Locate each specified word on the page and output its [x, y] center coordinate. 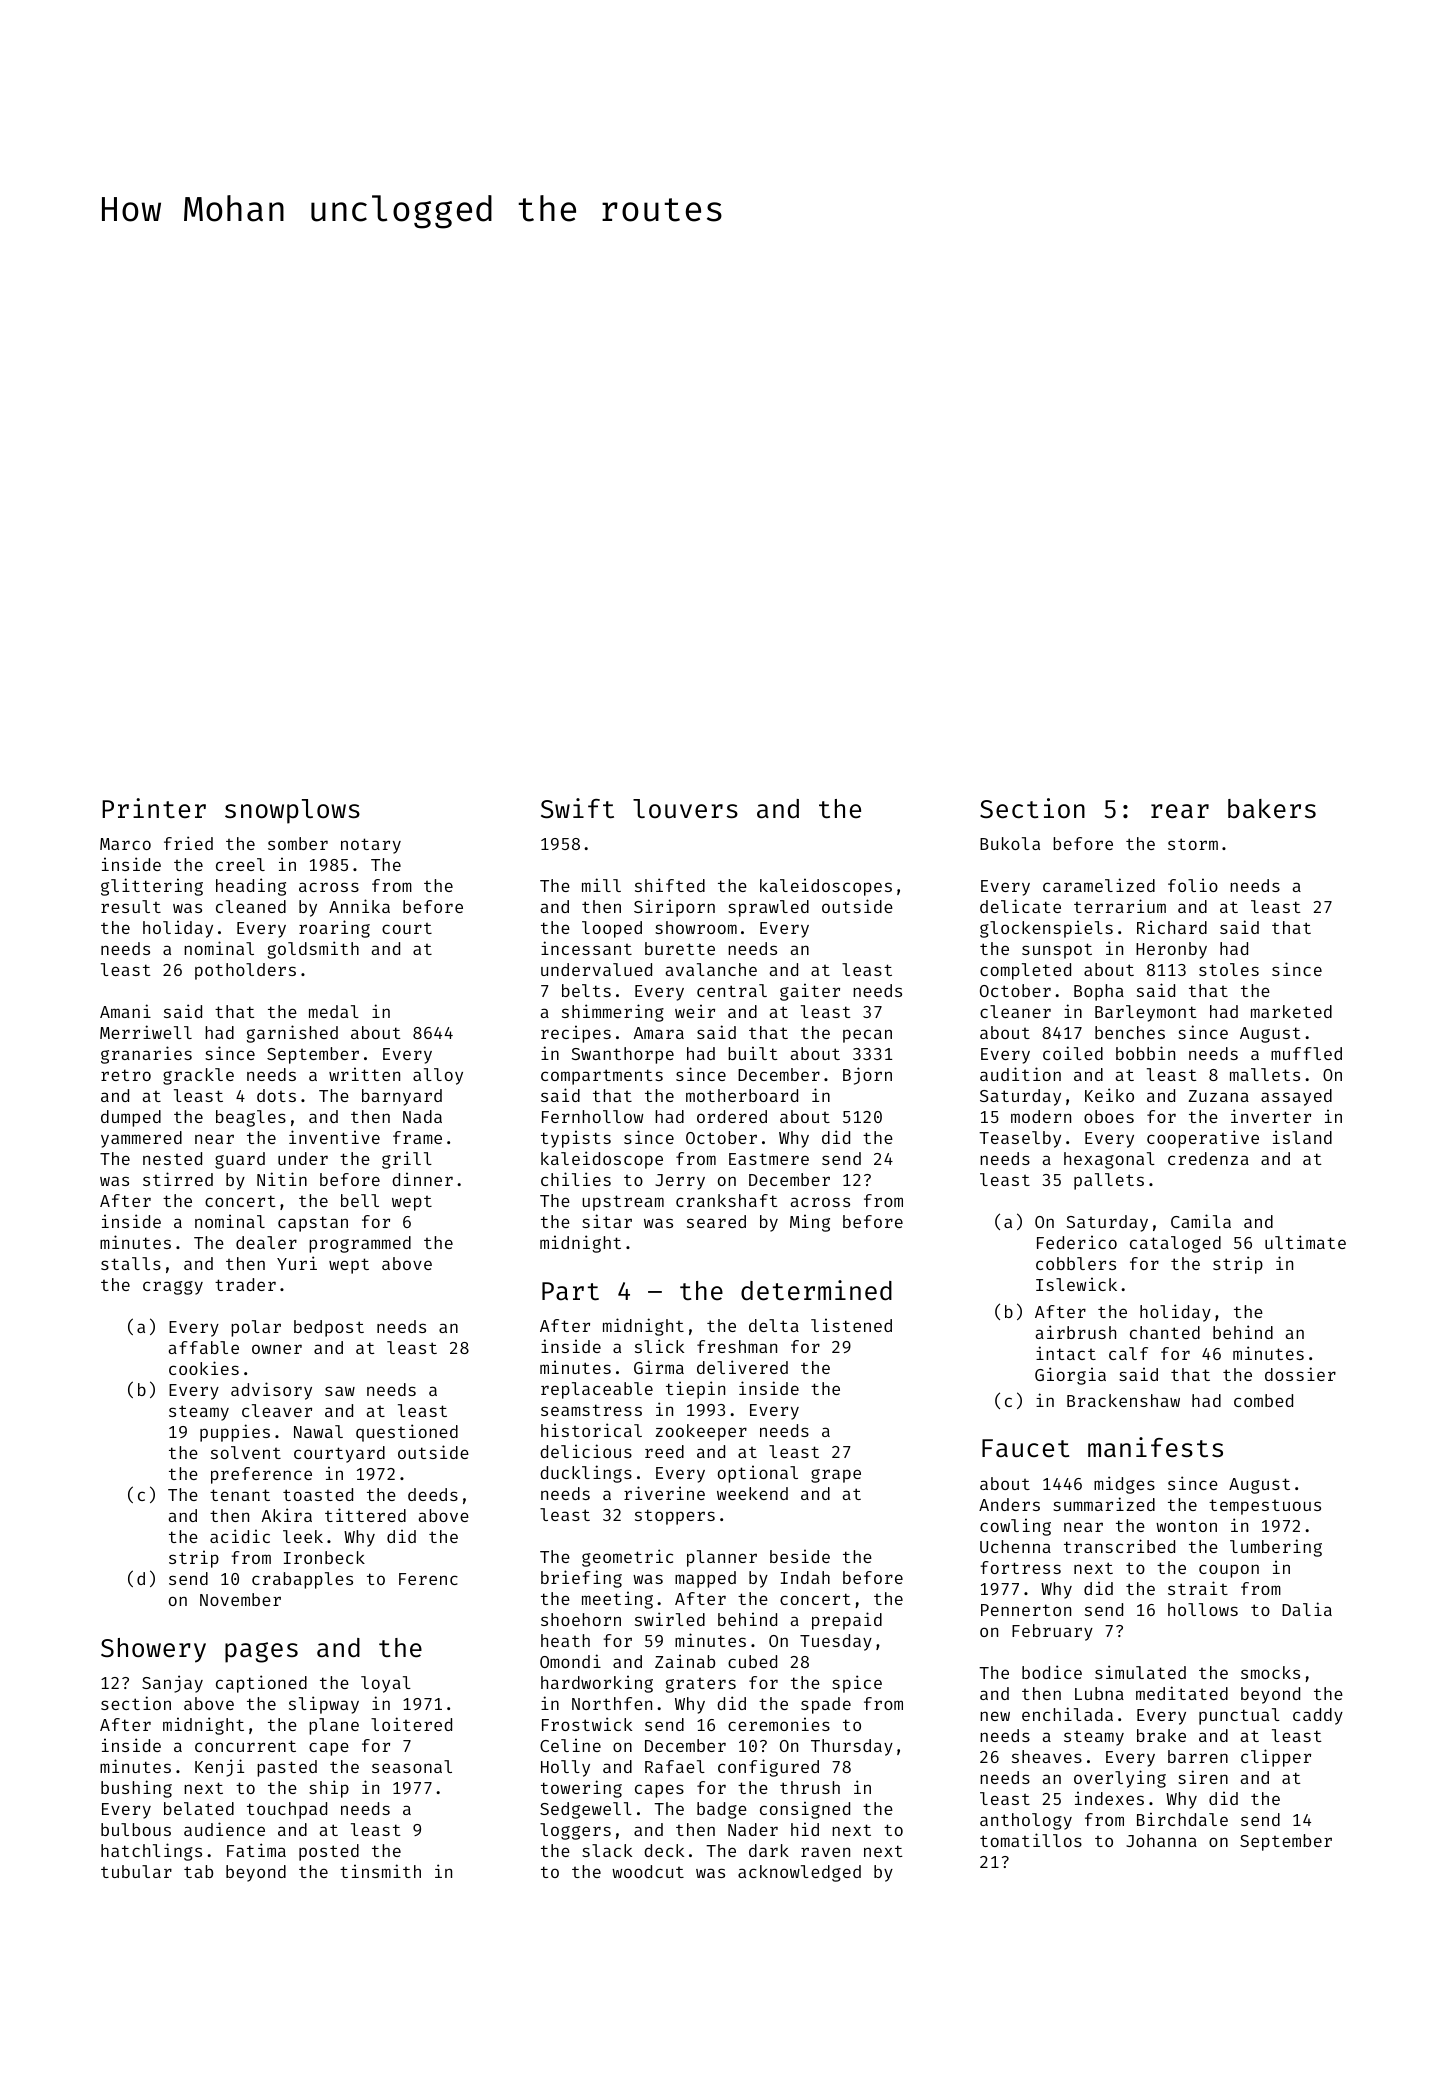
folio [1193, 885]
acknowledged [799, 1873]
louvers [685, 809]
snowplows [292, 811]
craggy [173, 1288]
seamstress [591, 1410]
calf [1128, 1353]
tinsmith [380, 1871]
